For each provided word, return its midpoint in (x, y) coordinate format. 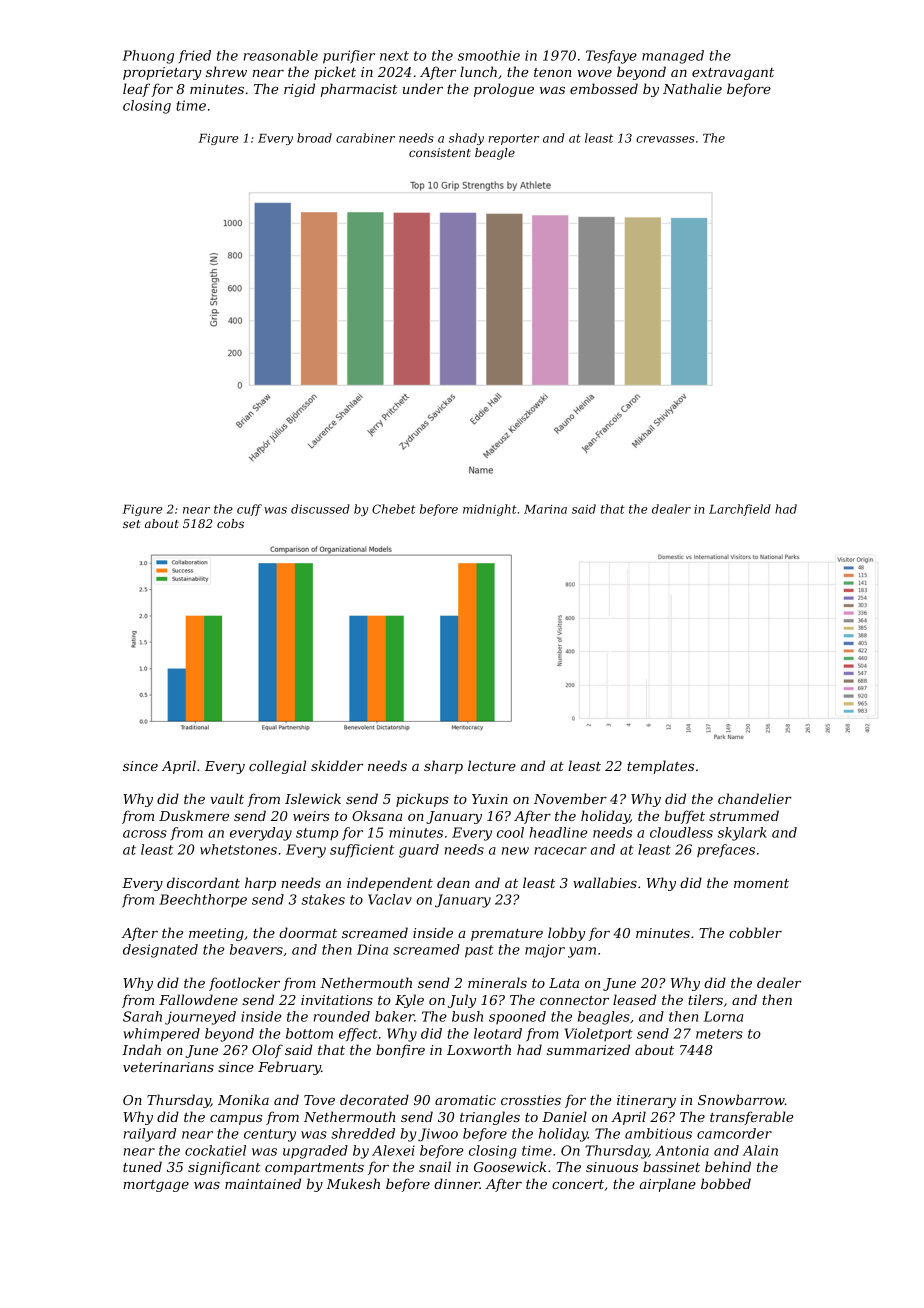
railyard (150, 1135)
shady (466, 139)
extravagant (733, 74)
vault (227, 798)
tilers (705, 999)
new (515, 851)
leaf (136, 90)
